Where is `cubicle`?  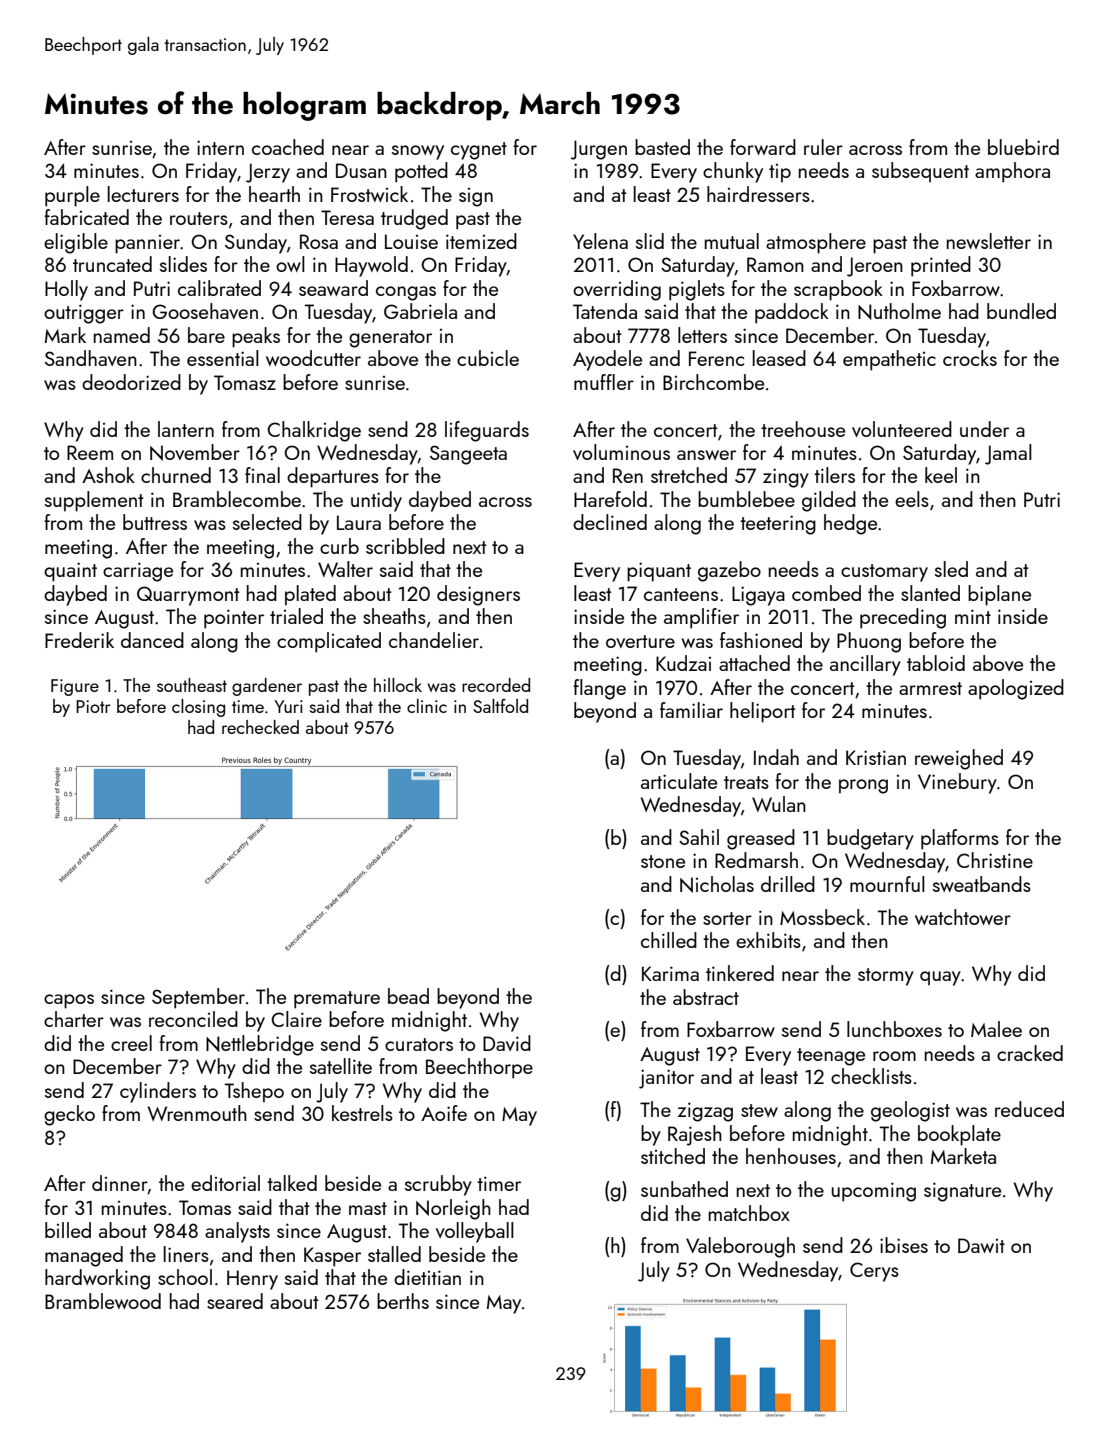
cubicle is located at coordinates (488, 358).
